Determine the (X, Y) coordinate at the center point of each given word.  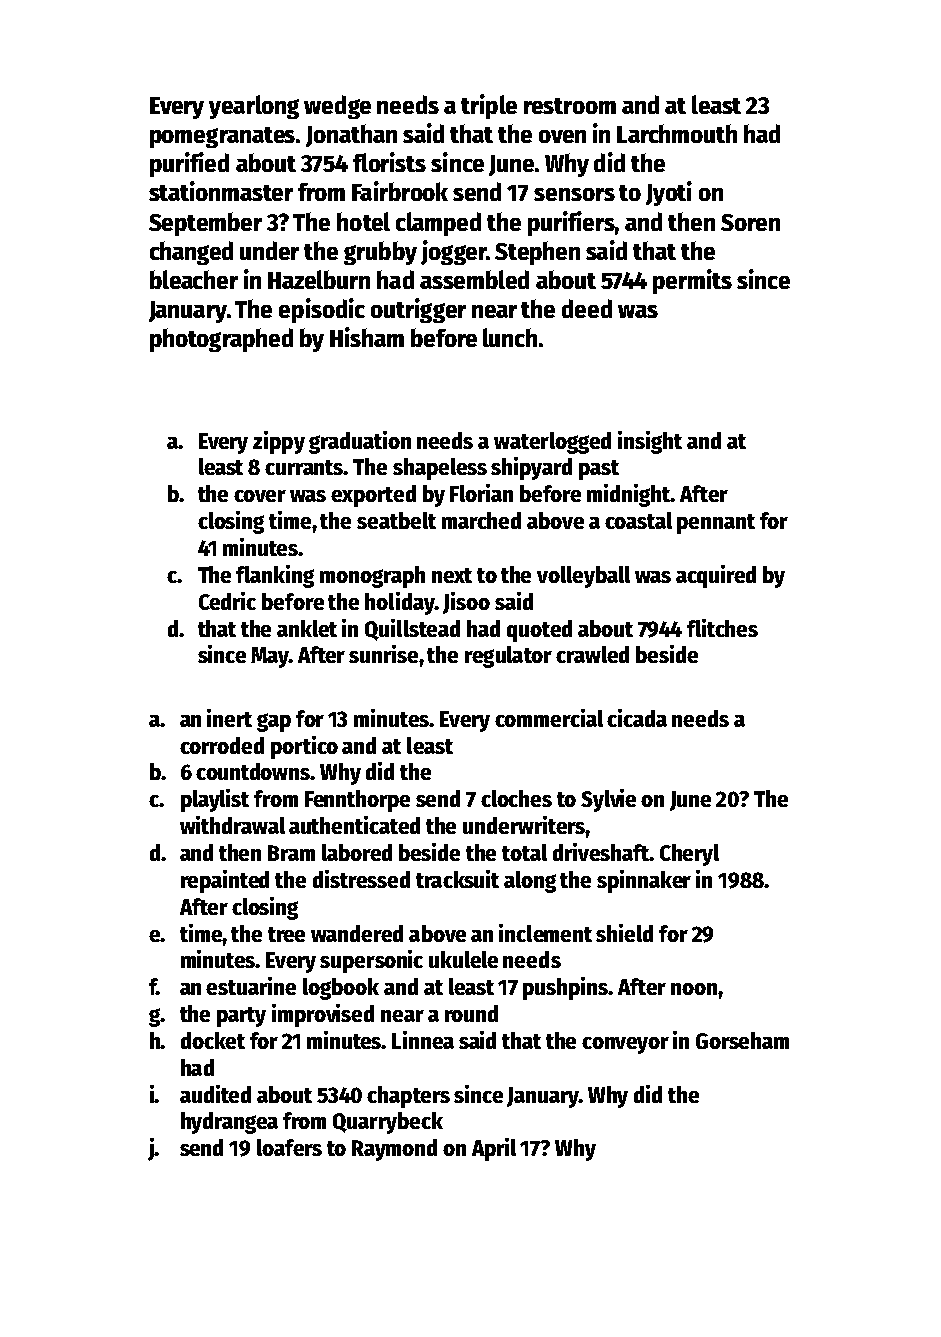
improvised (323, 1015)
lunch (510, 337)
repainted (225, 881)
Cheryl (689, 855)
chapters (408, 1097)
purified (189, 164)
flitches (722, 628)
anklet (307, 628)
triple (489, 106)
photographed (221, 340)
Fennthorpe (357, 801)
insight (650, 442)
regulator (508, 657)
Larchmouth (677, 133)
